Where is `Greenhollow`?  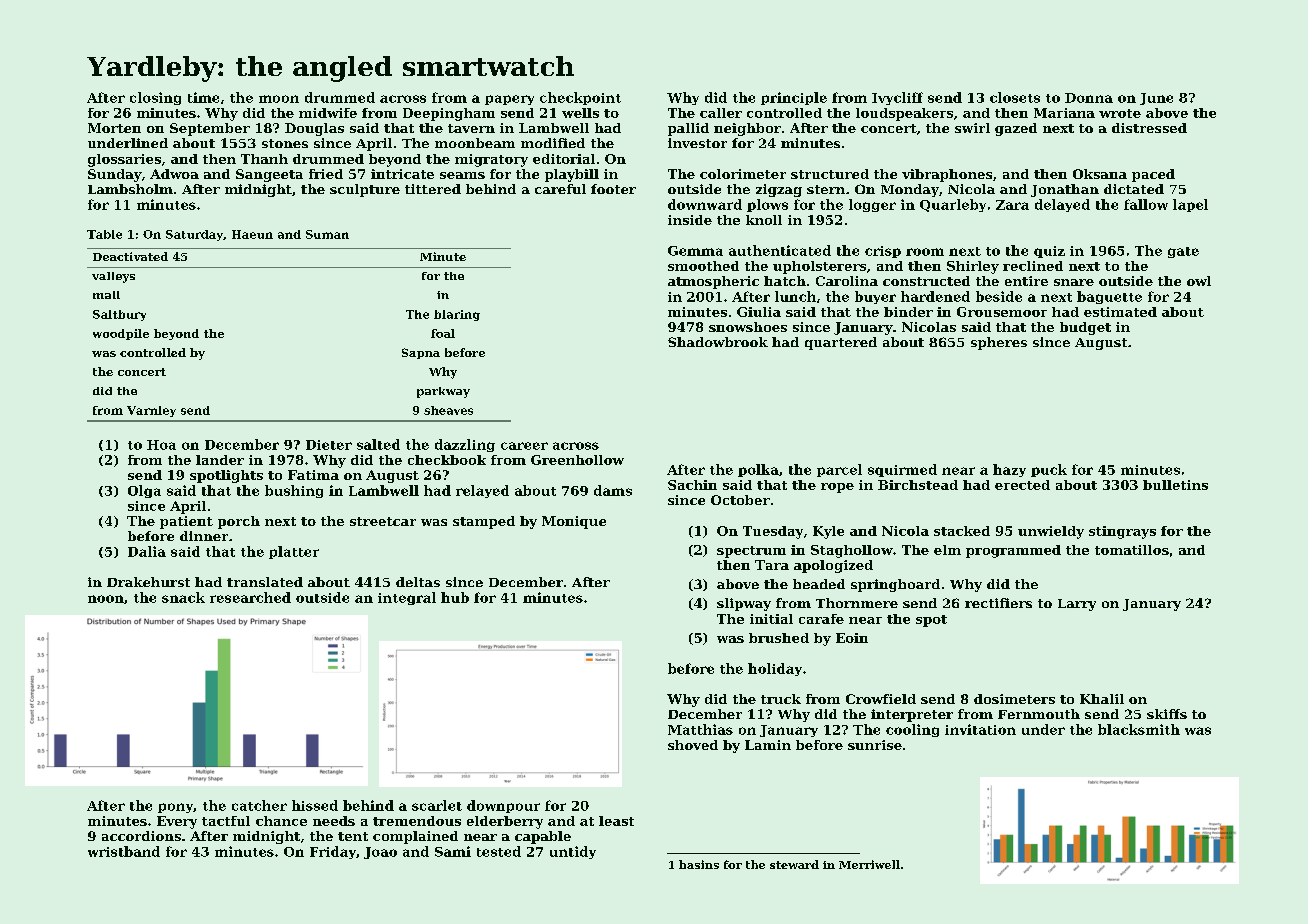
Greenhollow is located at coordinates (577, 460).
